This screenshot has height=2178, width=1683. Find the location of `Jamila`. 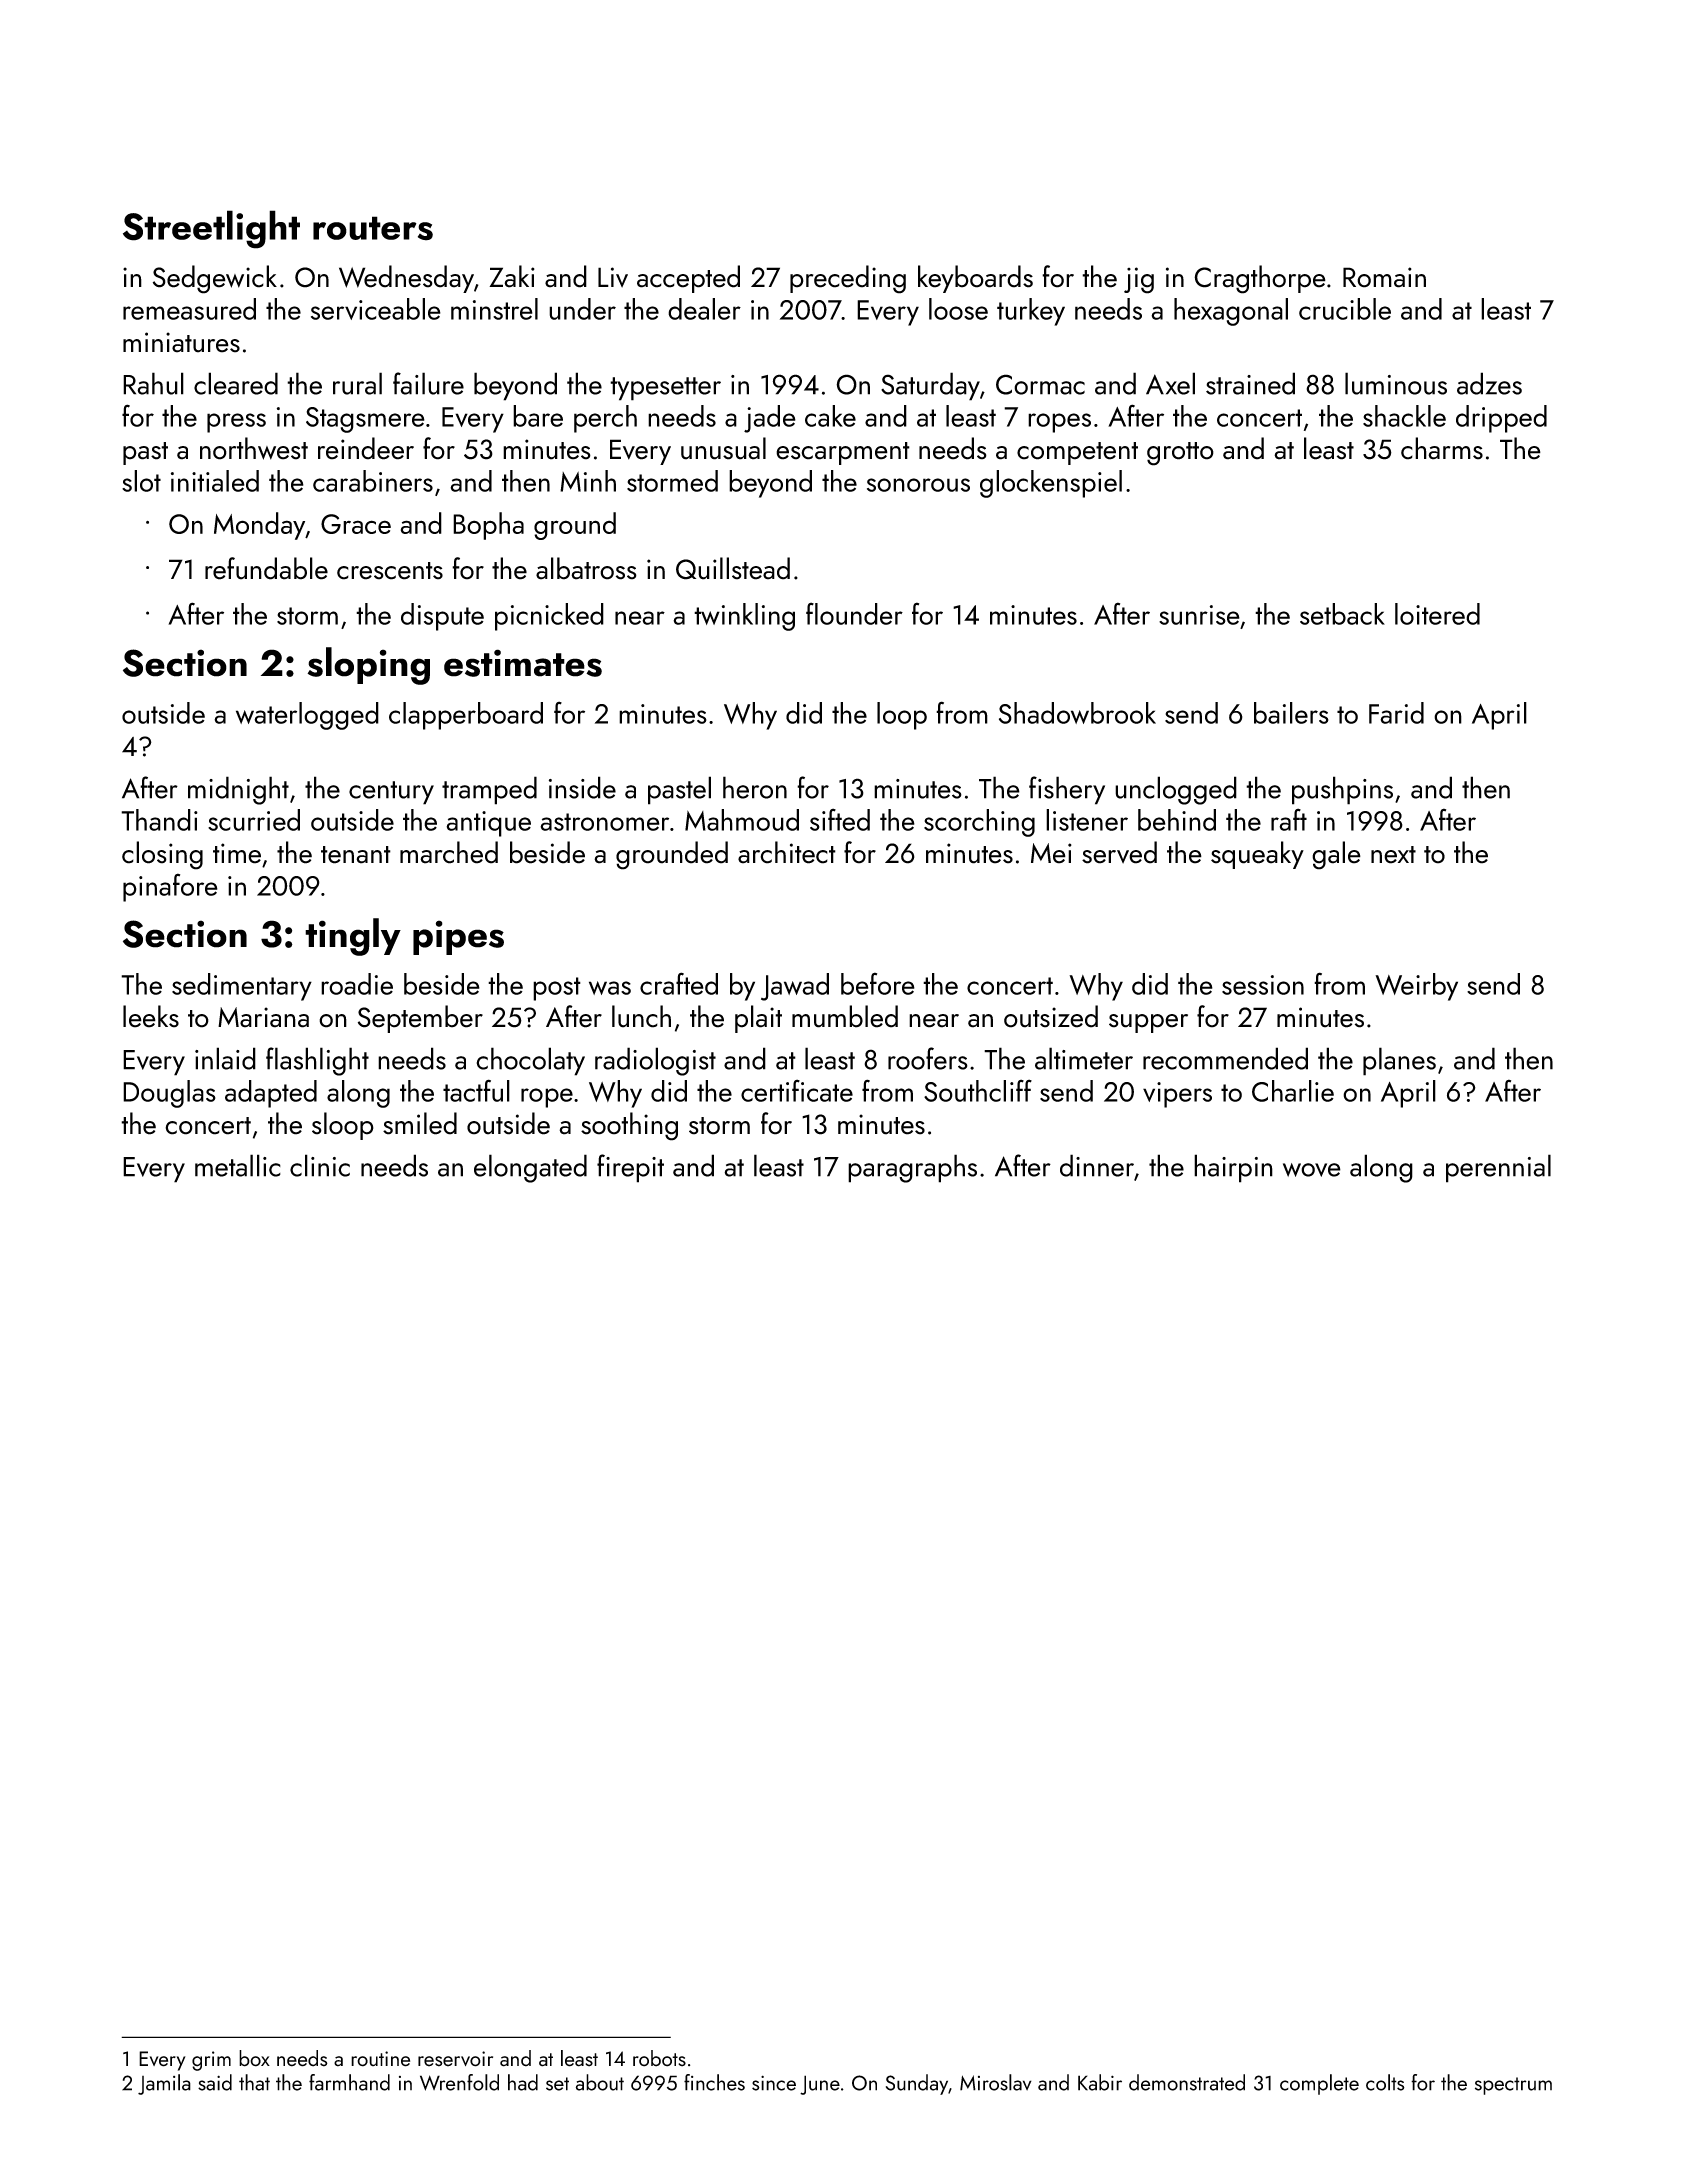

Jamila is located at coordinates (164, 2084).
